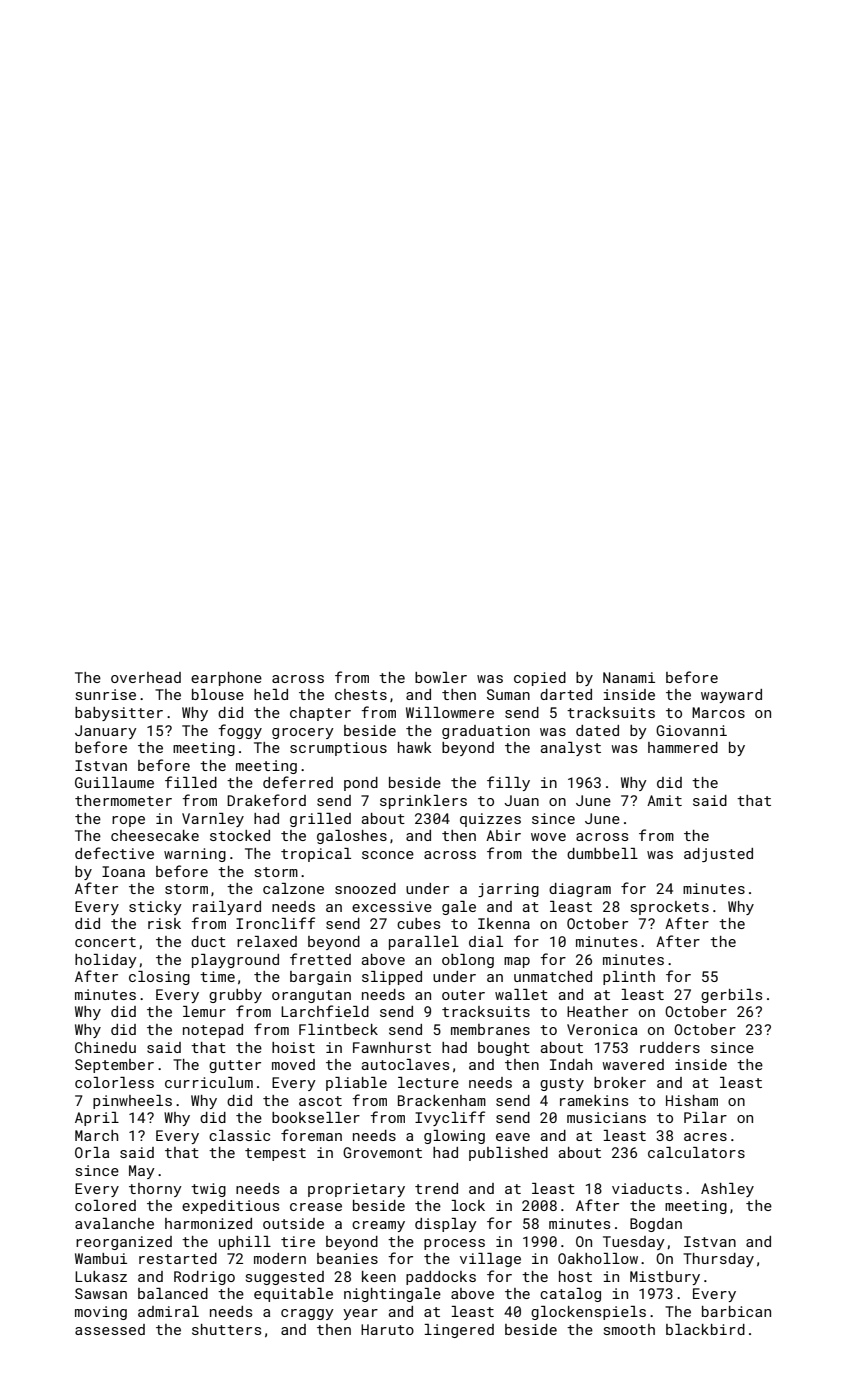  Describe the element at coordinates (580, 890) in the screenshot. I see `diagram` at that location.
